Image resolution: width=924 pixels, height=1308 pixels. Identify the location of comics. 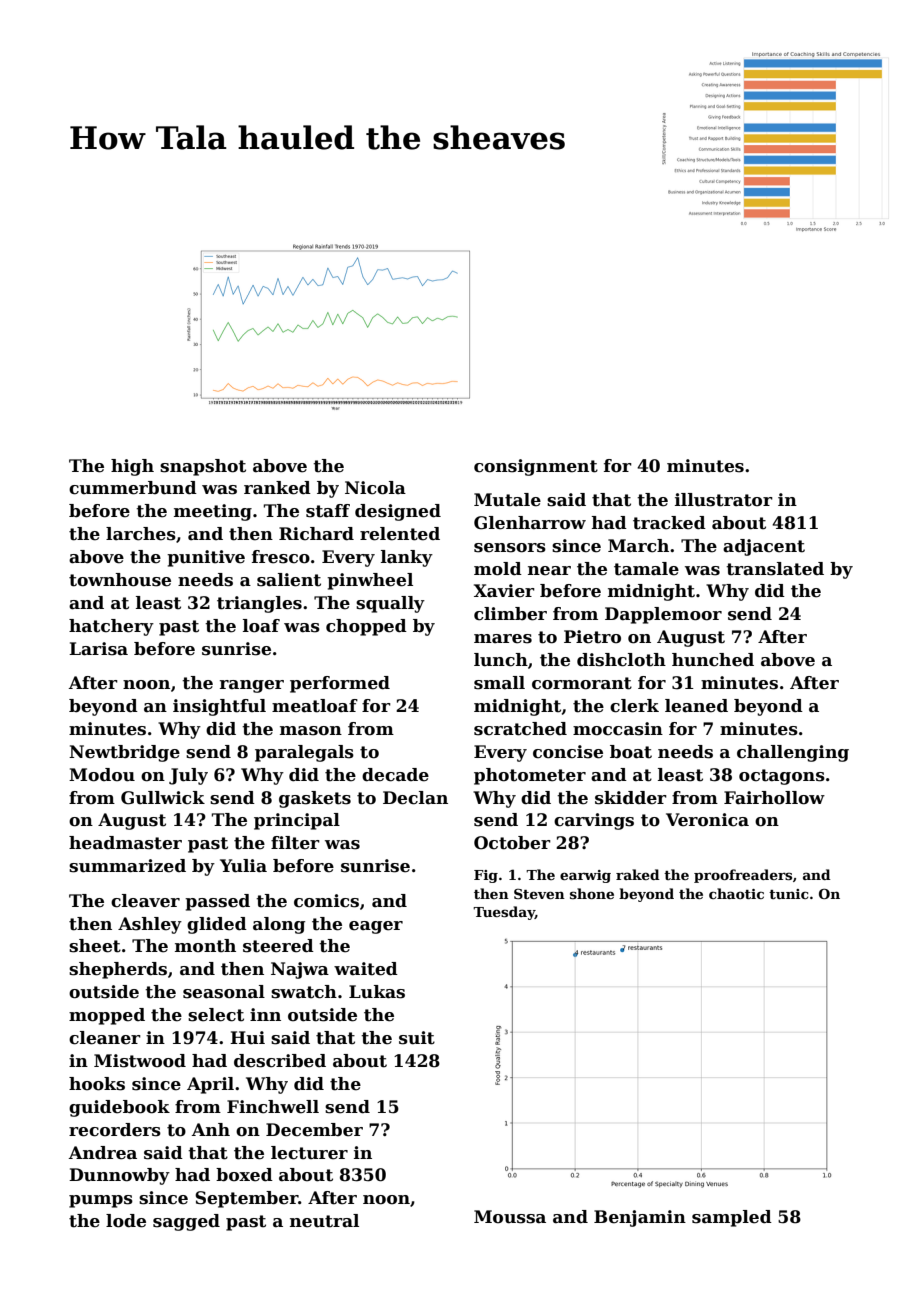
(326, 901).
